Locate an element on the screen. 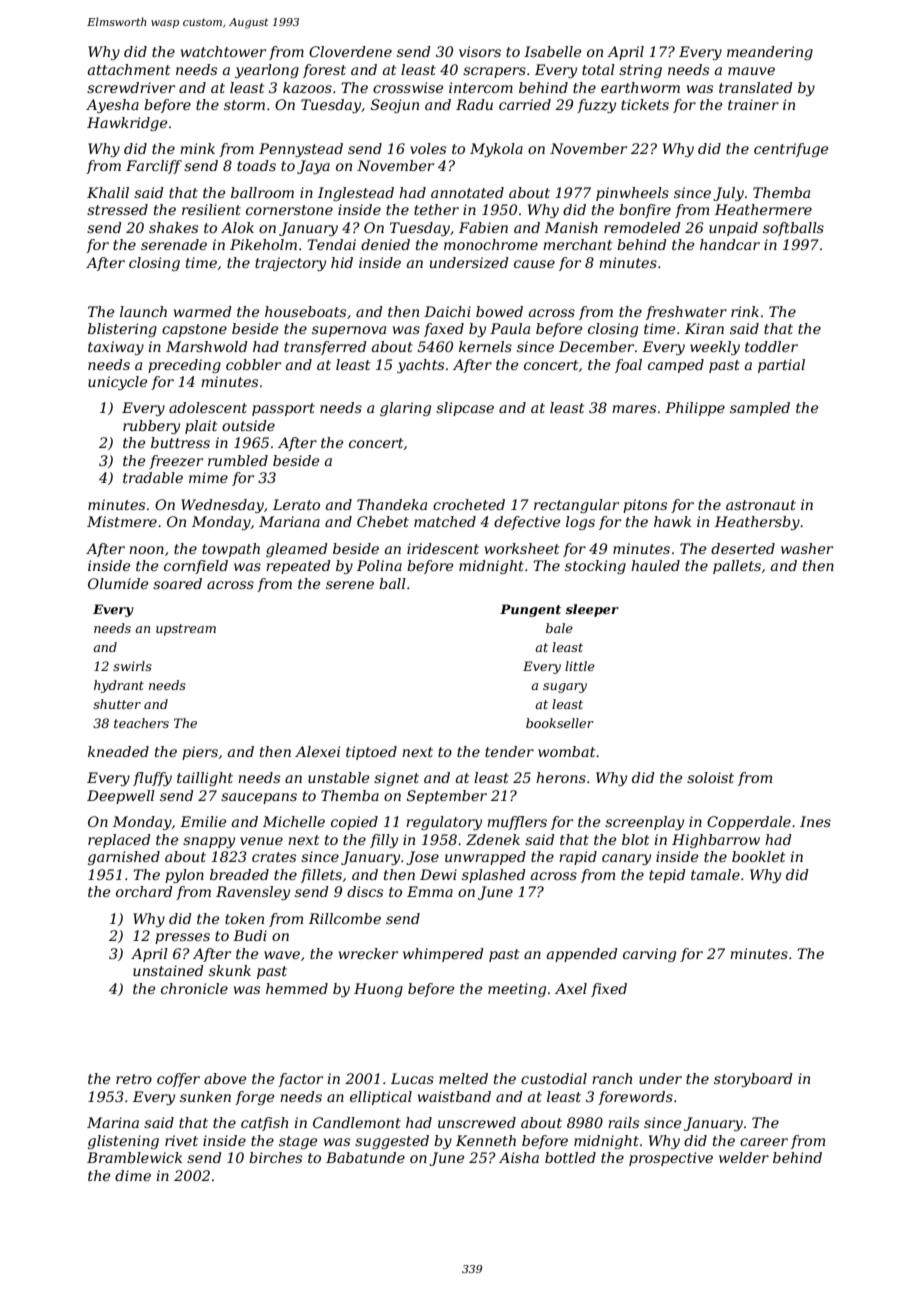 The image size is (924, 1308). hemmed is located at coordinates (297, 988).
